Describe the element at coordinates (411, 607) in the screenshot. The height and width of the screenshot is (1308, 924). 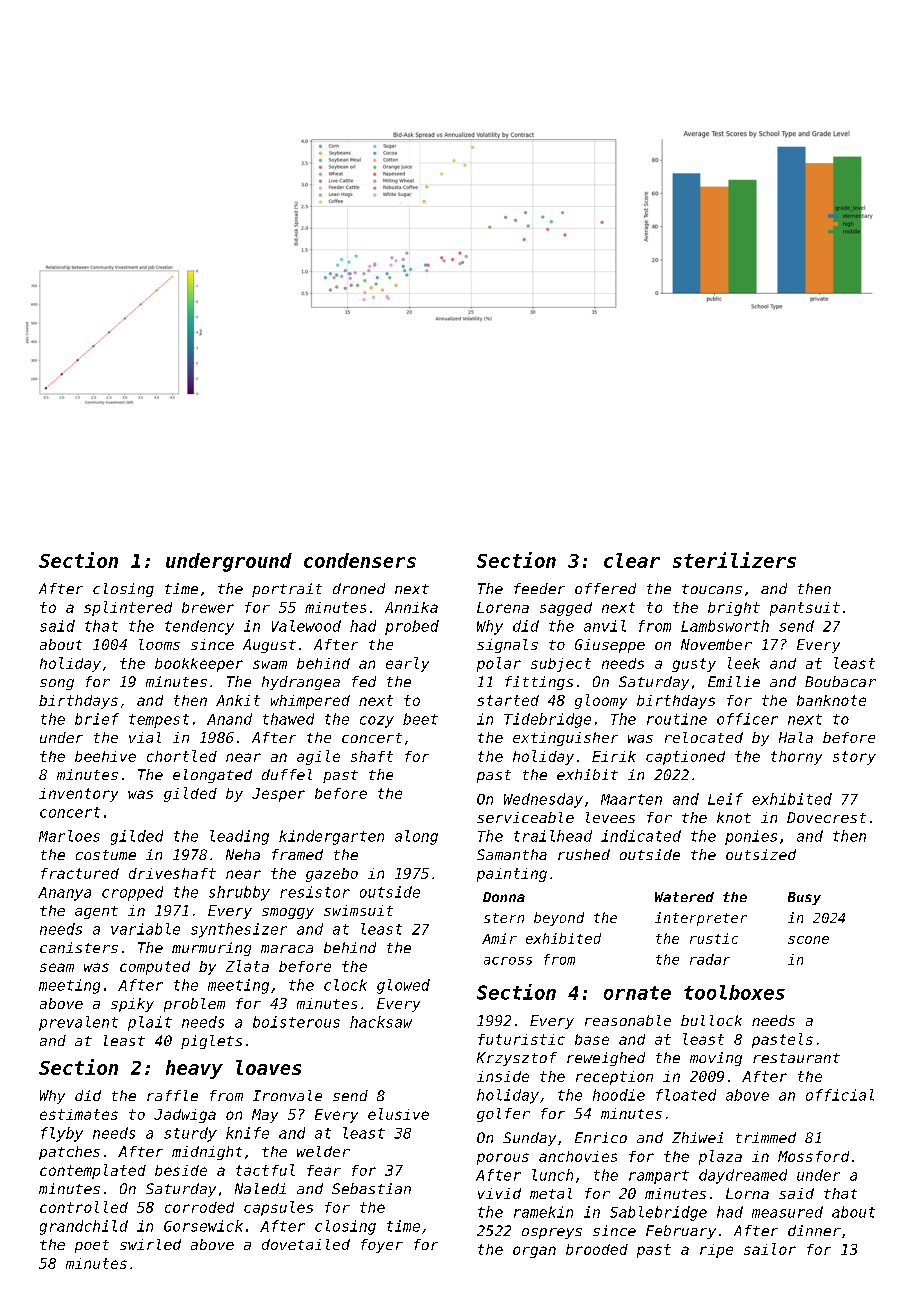
I see `Annika` at that location.
